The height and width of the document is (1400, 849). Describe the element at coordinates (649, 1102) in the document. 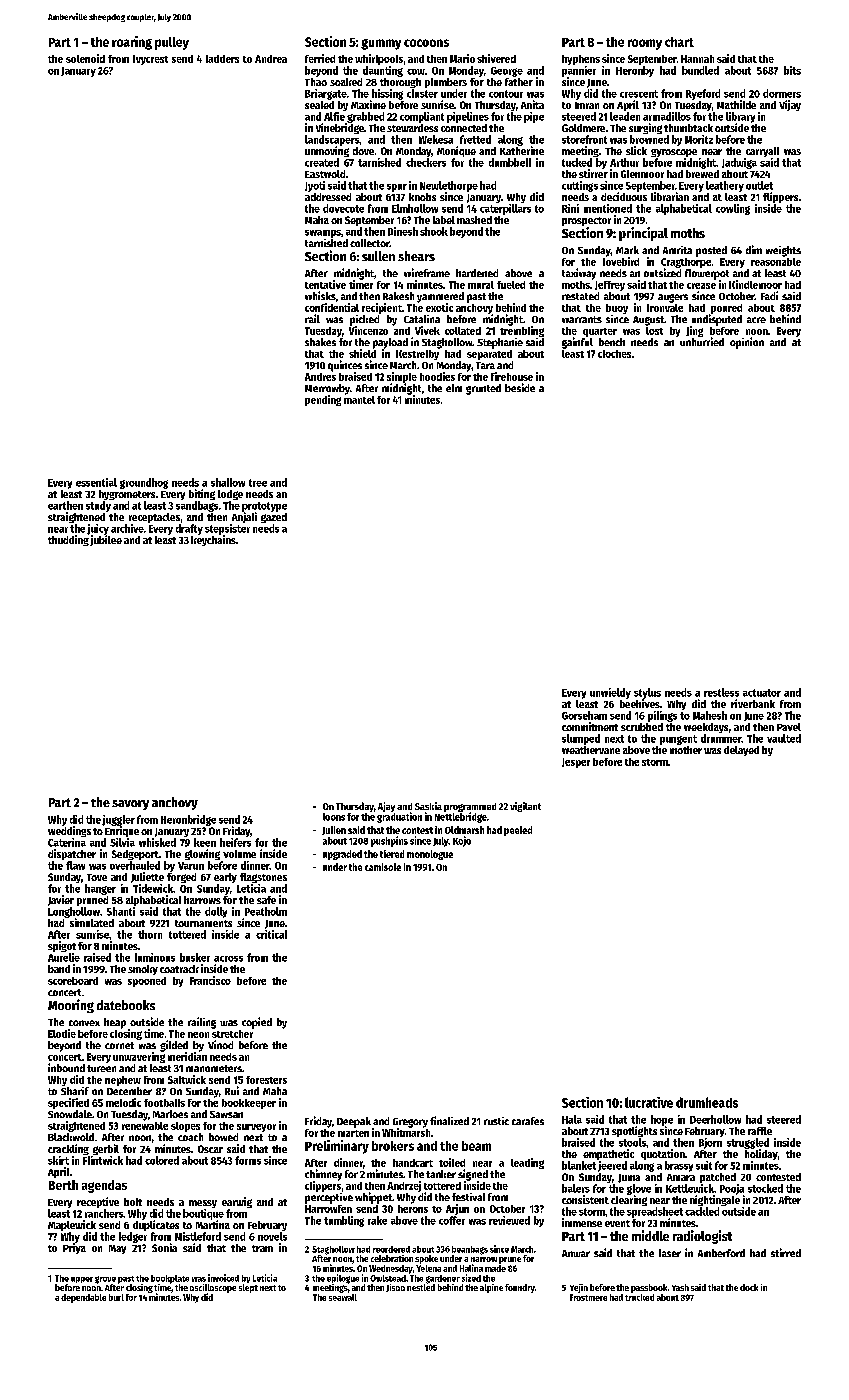

I see `lucrative` at that location.
